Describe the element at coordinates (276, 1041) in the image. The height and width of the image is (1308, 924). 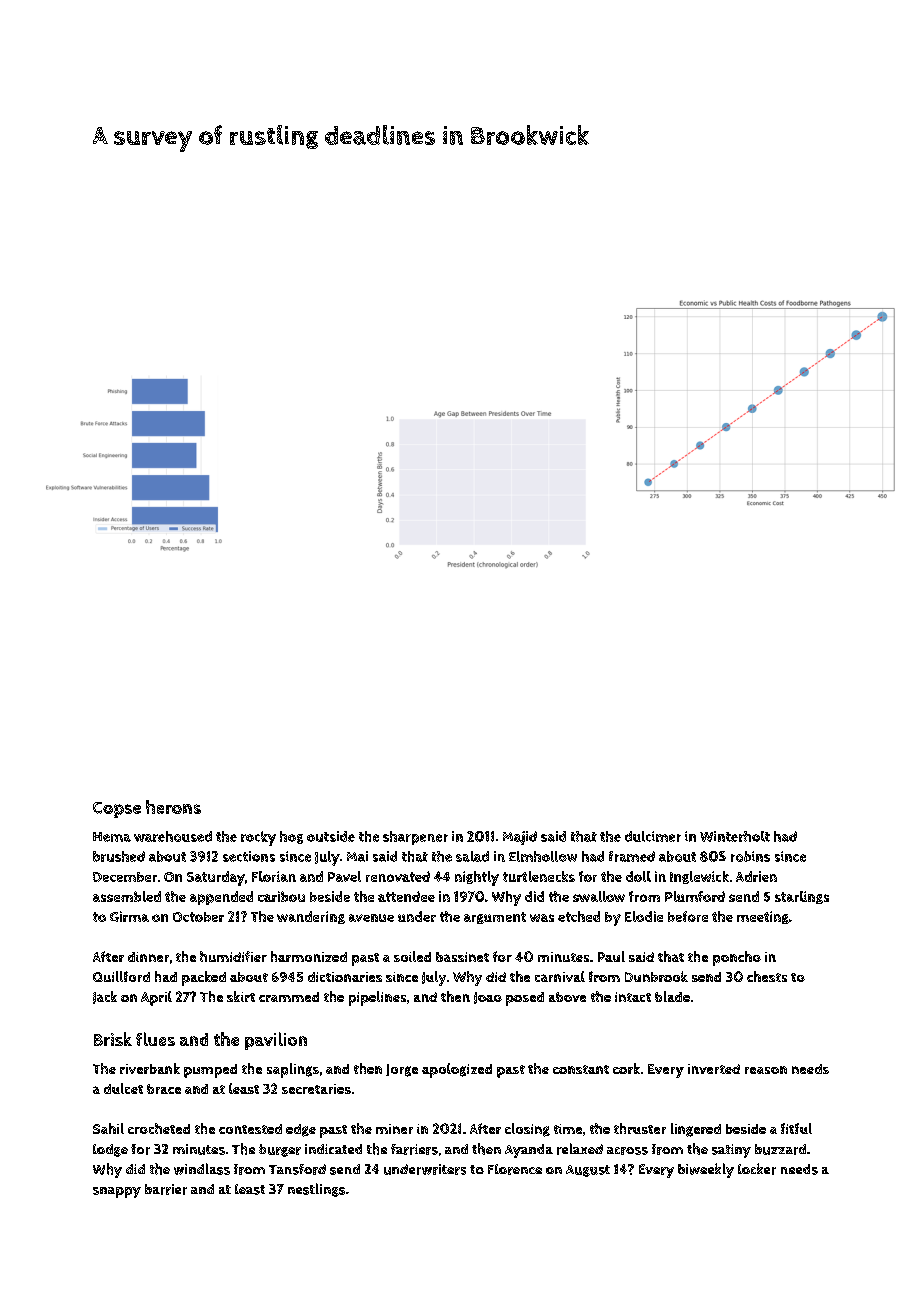
I see `pavilion` at that location.
